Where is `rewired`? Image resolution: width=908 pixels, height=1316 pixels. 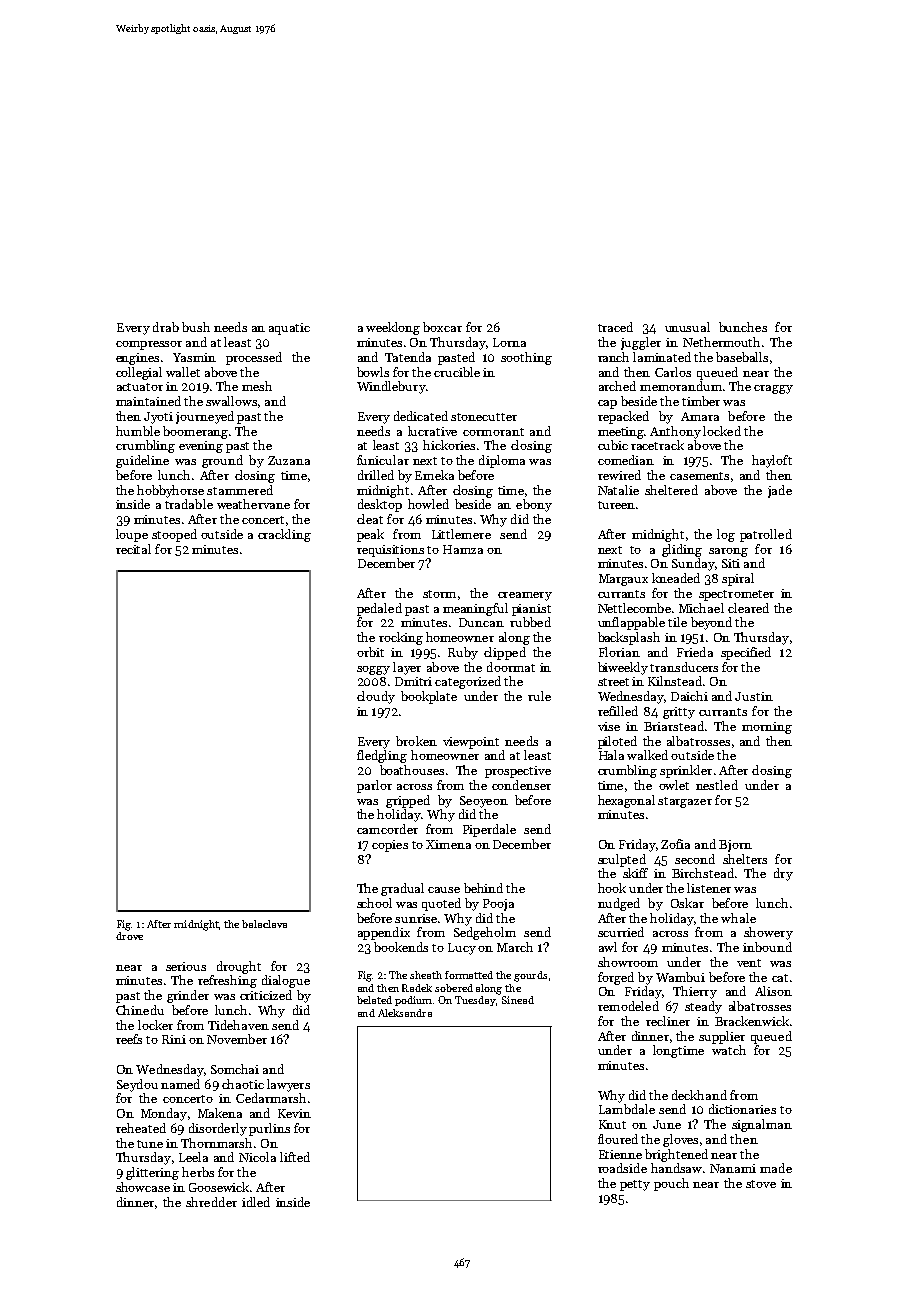 rewired is located at coordinates (619, 475).
